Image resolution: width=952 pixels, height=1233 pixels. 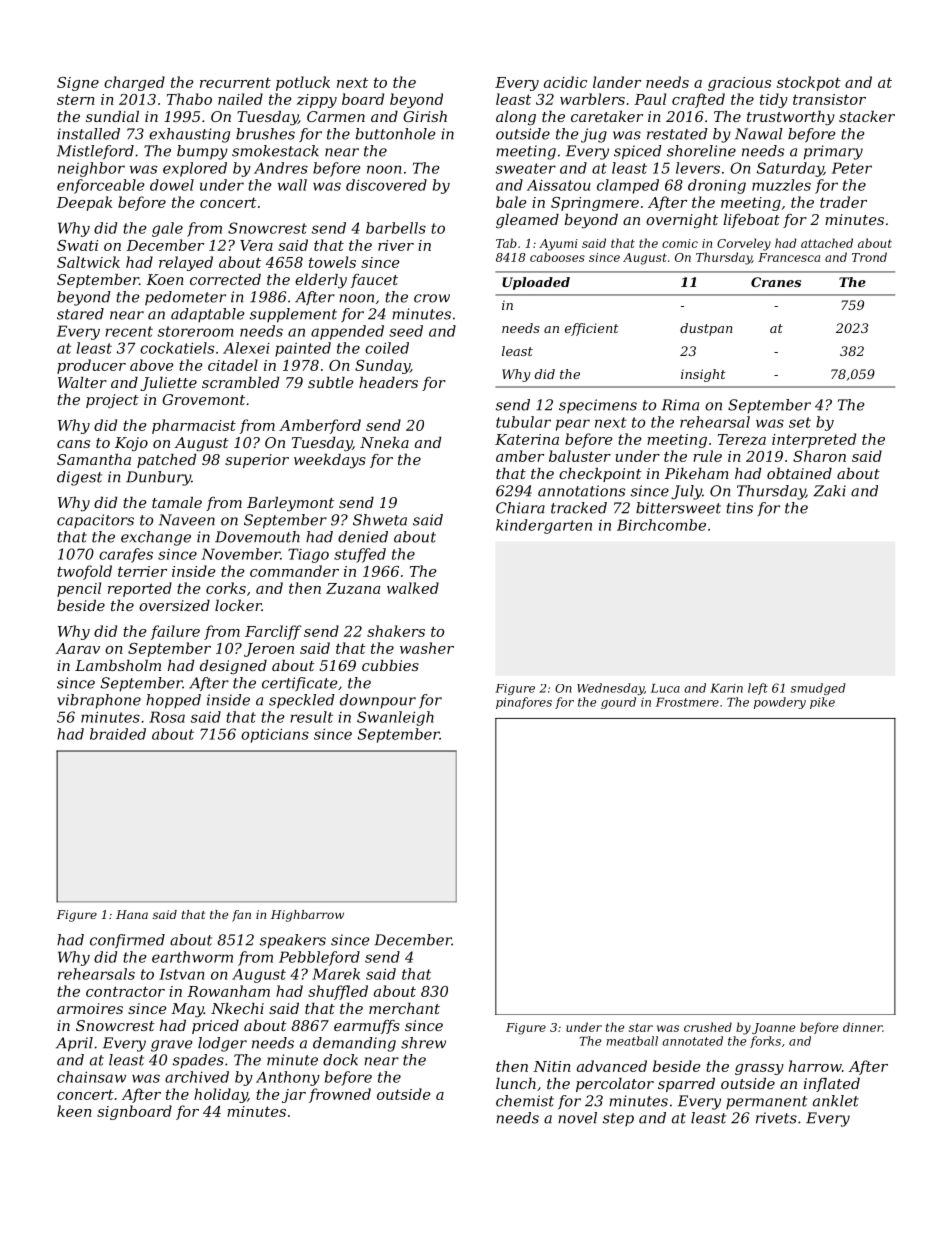 I want to click on cubbies, so click(x=390, y=665).
